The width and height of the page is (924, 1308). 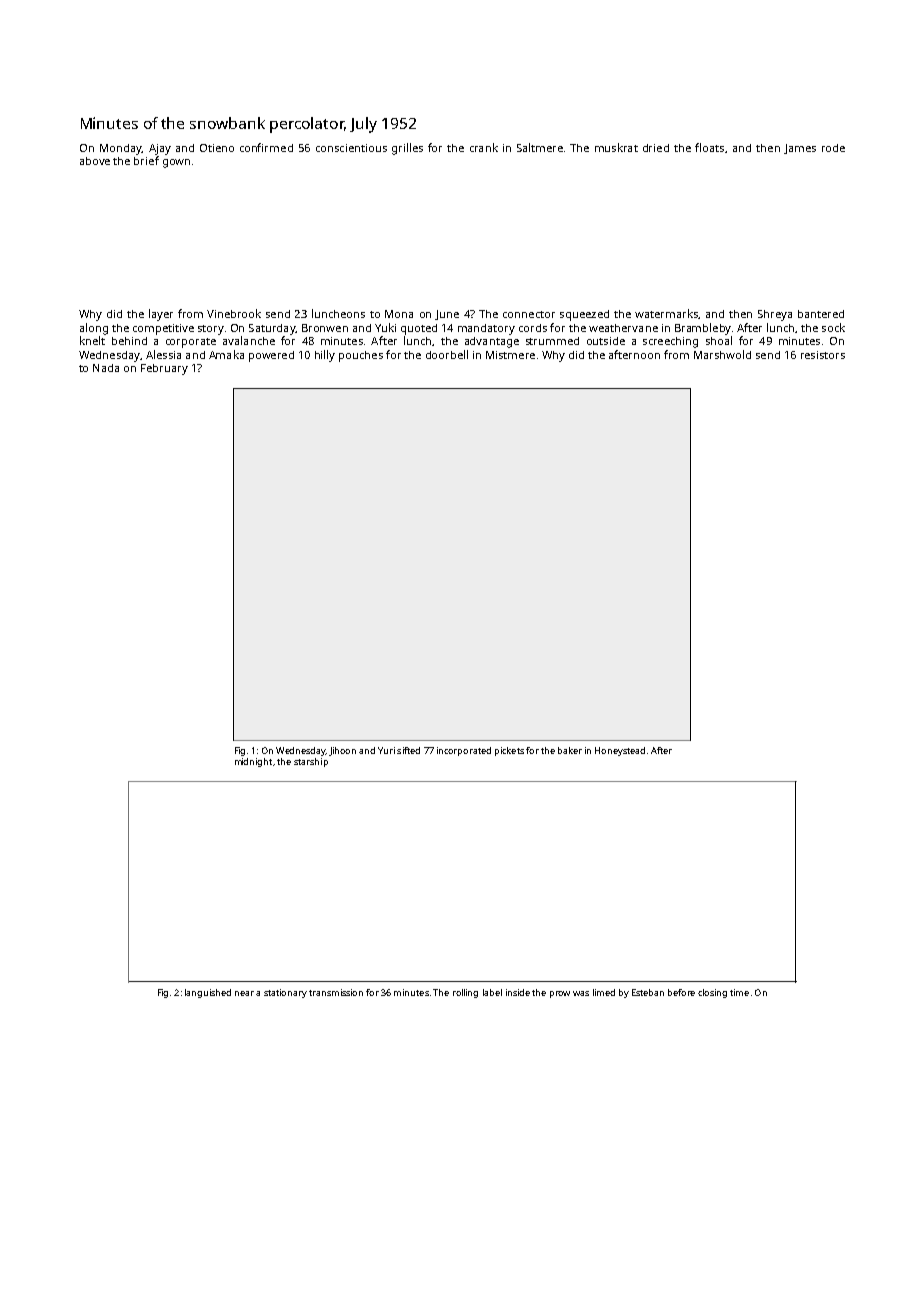 What do you see at coordinates (361, 356) in the page?
I see `pouches` at bounding box center [361, 356].
